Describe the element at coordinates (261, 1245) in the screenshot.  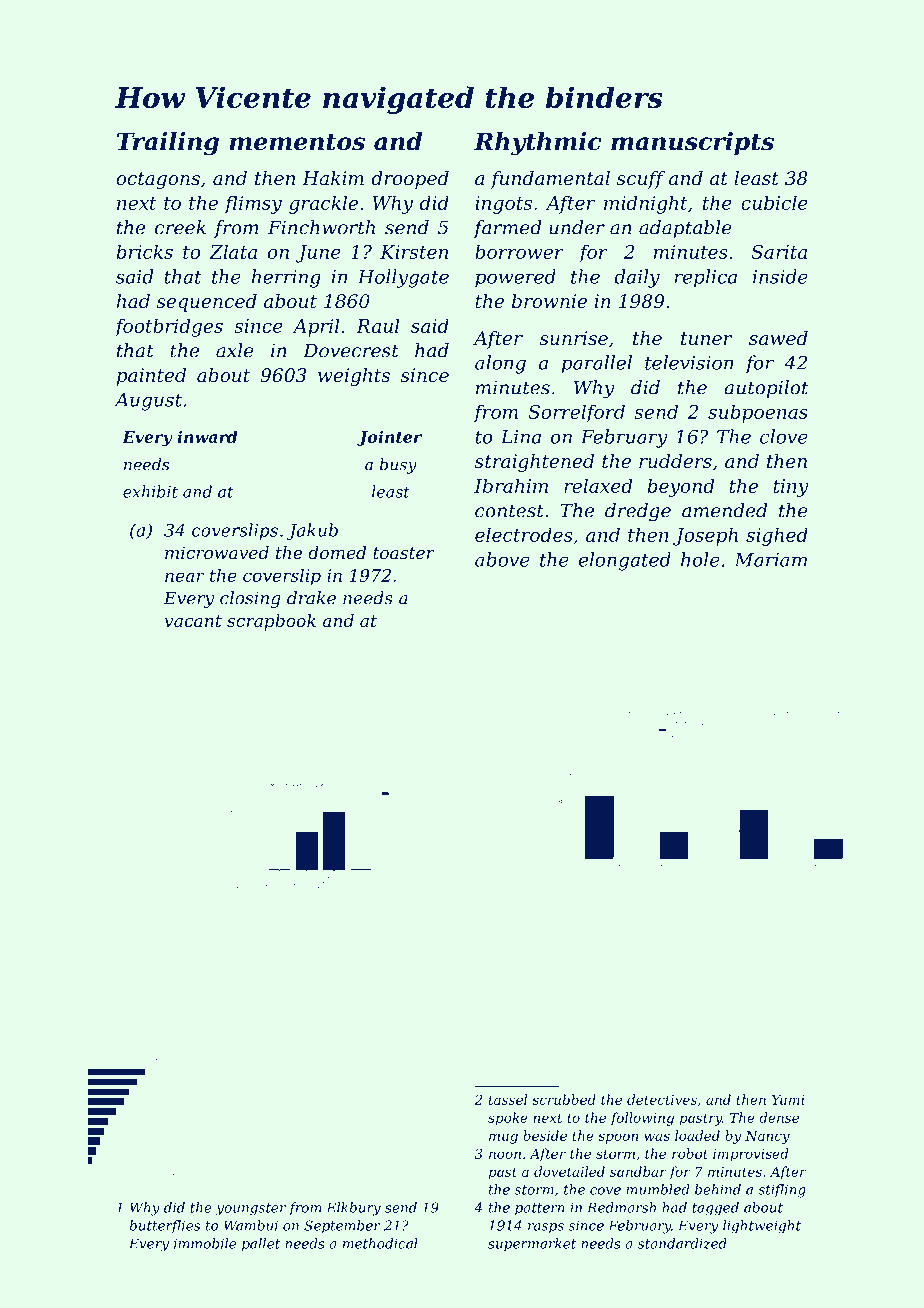
I see `pallet` at that location.
